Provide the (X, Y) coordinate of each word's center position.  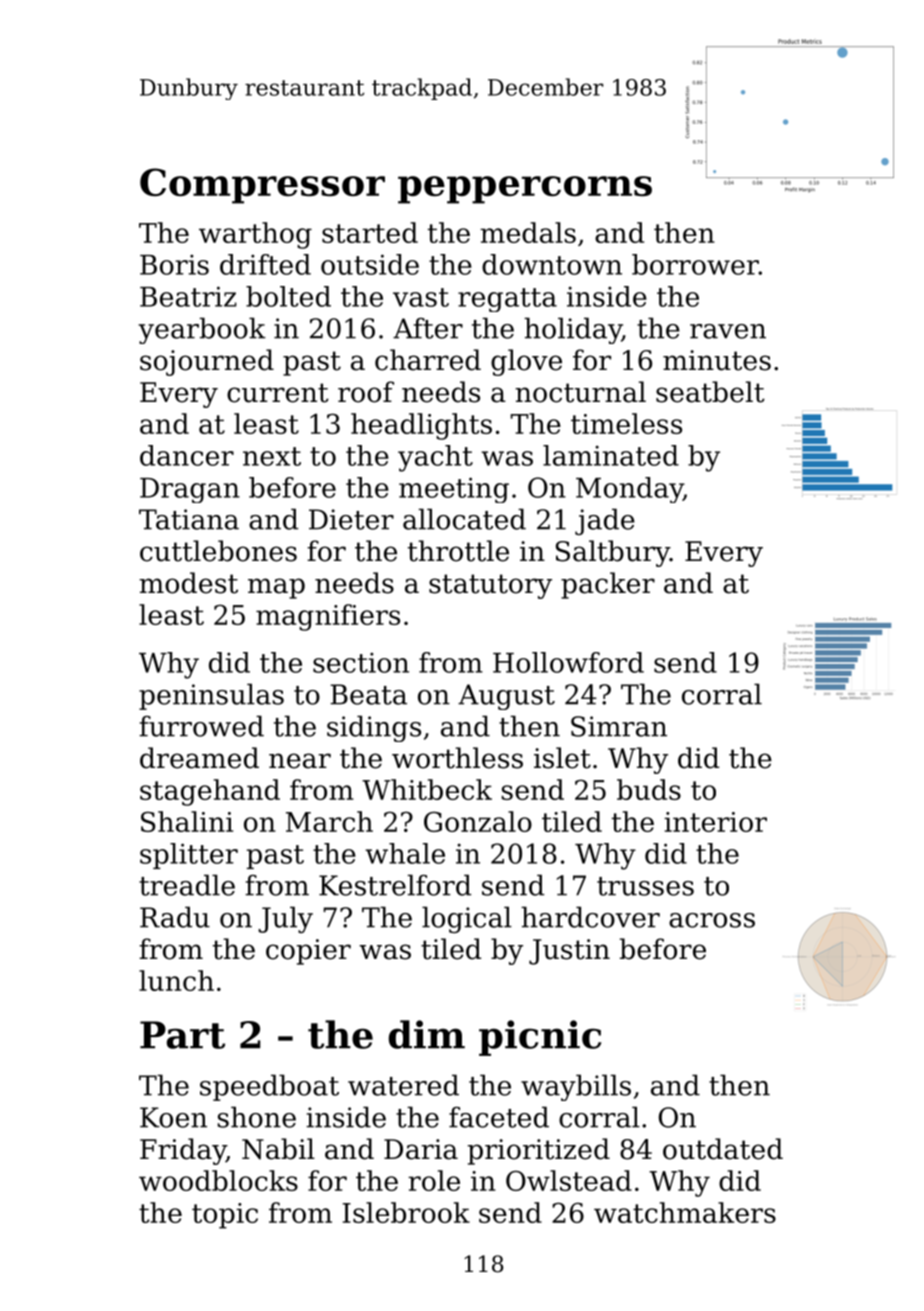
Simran (619, 726)
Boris (174, 264)
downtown (552, 264)
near (300, 761)
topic (225, 1216)
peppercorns (525, 190)
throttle (458, 551)
